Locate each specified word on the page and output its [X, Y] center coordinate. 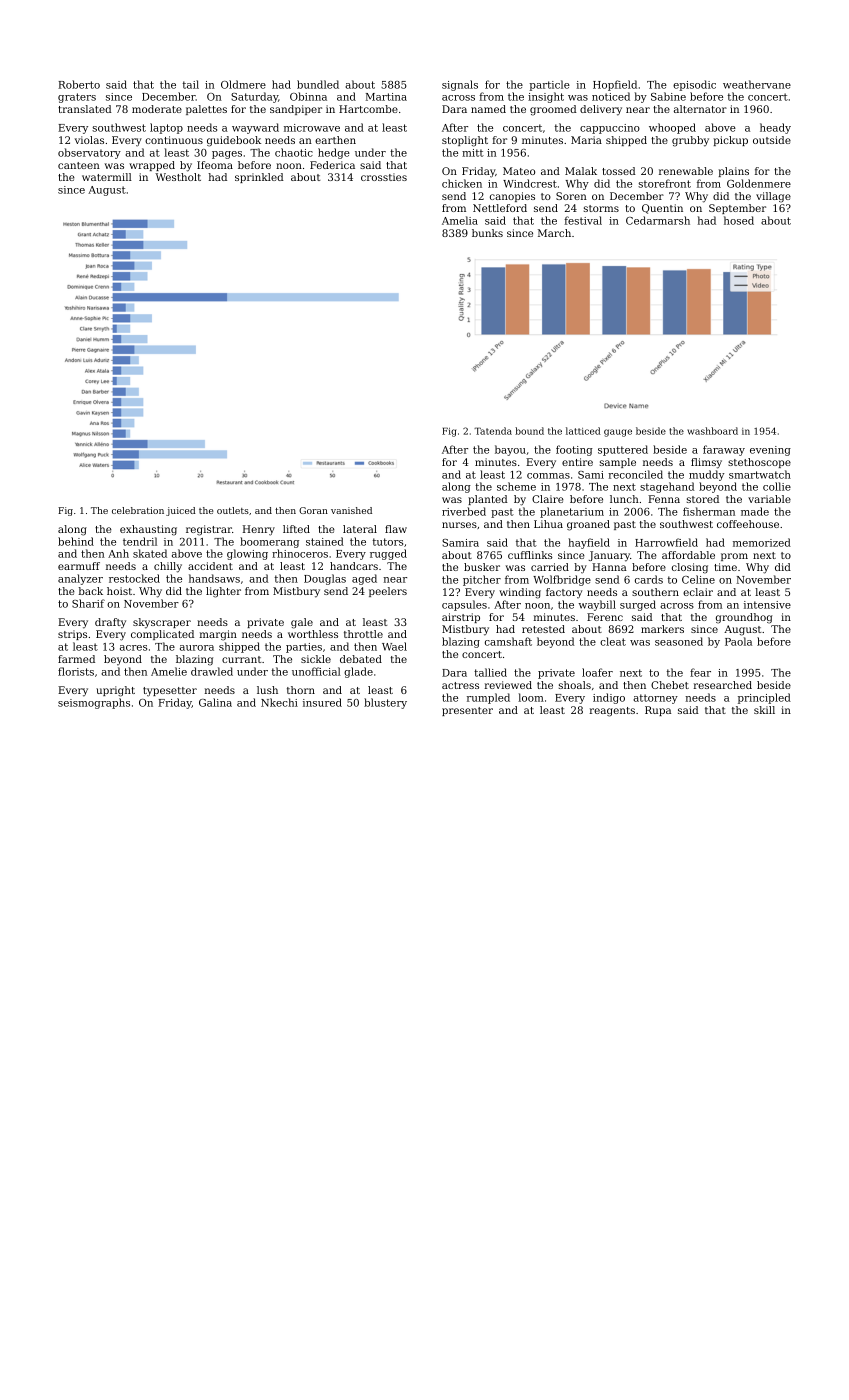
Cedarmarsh [658, 220]
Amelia [460, 220]
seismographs [94, 703]
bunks [487, 233]
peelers [388, 592]
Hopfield [615, 85]
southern [655, 592]
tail [191, 84]
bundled [318, 84]
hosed [739, 220]
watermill [107, 177]
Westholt [178, 177]
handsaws [214, 578]
